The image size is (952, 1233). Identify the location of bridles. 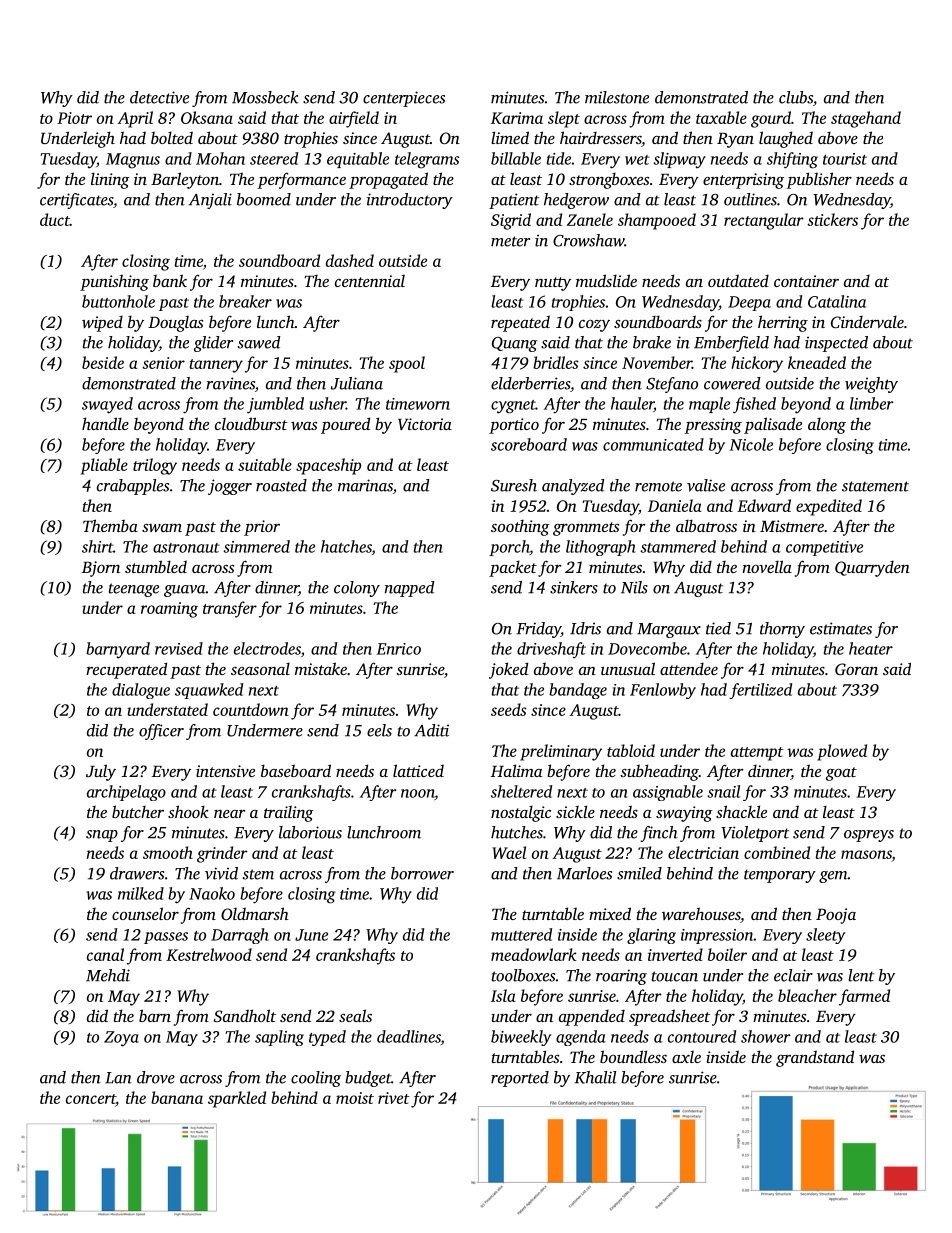
(556, 362).
